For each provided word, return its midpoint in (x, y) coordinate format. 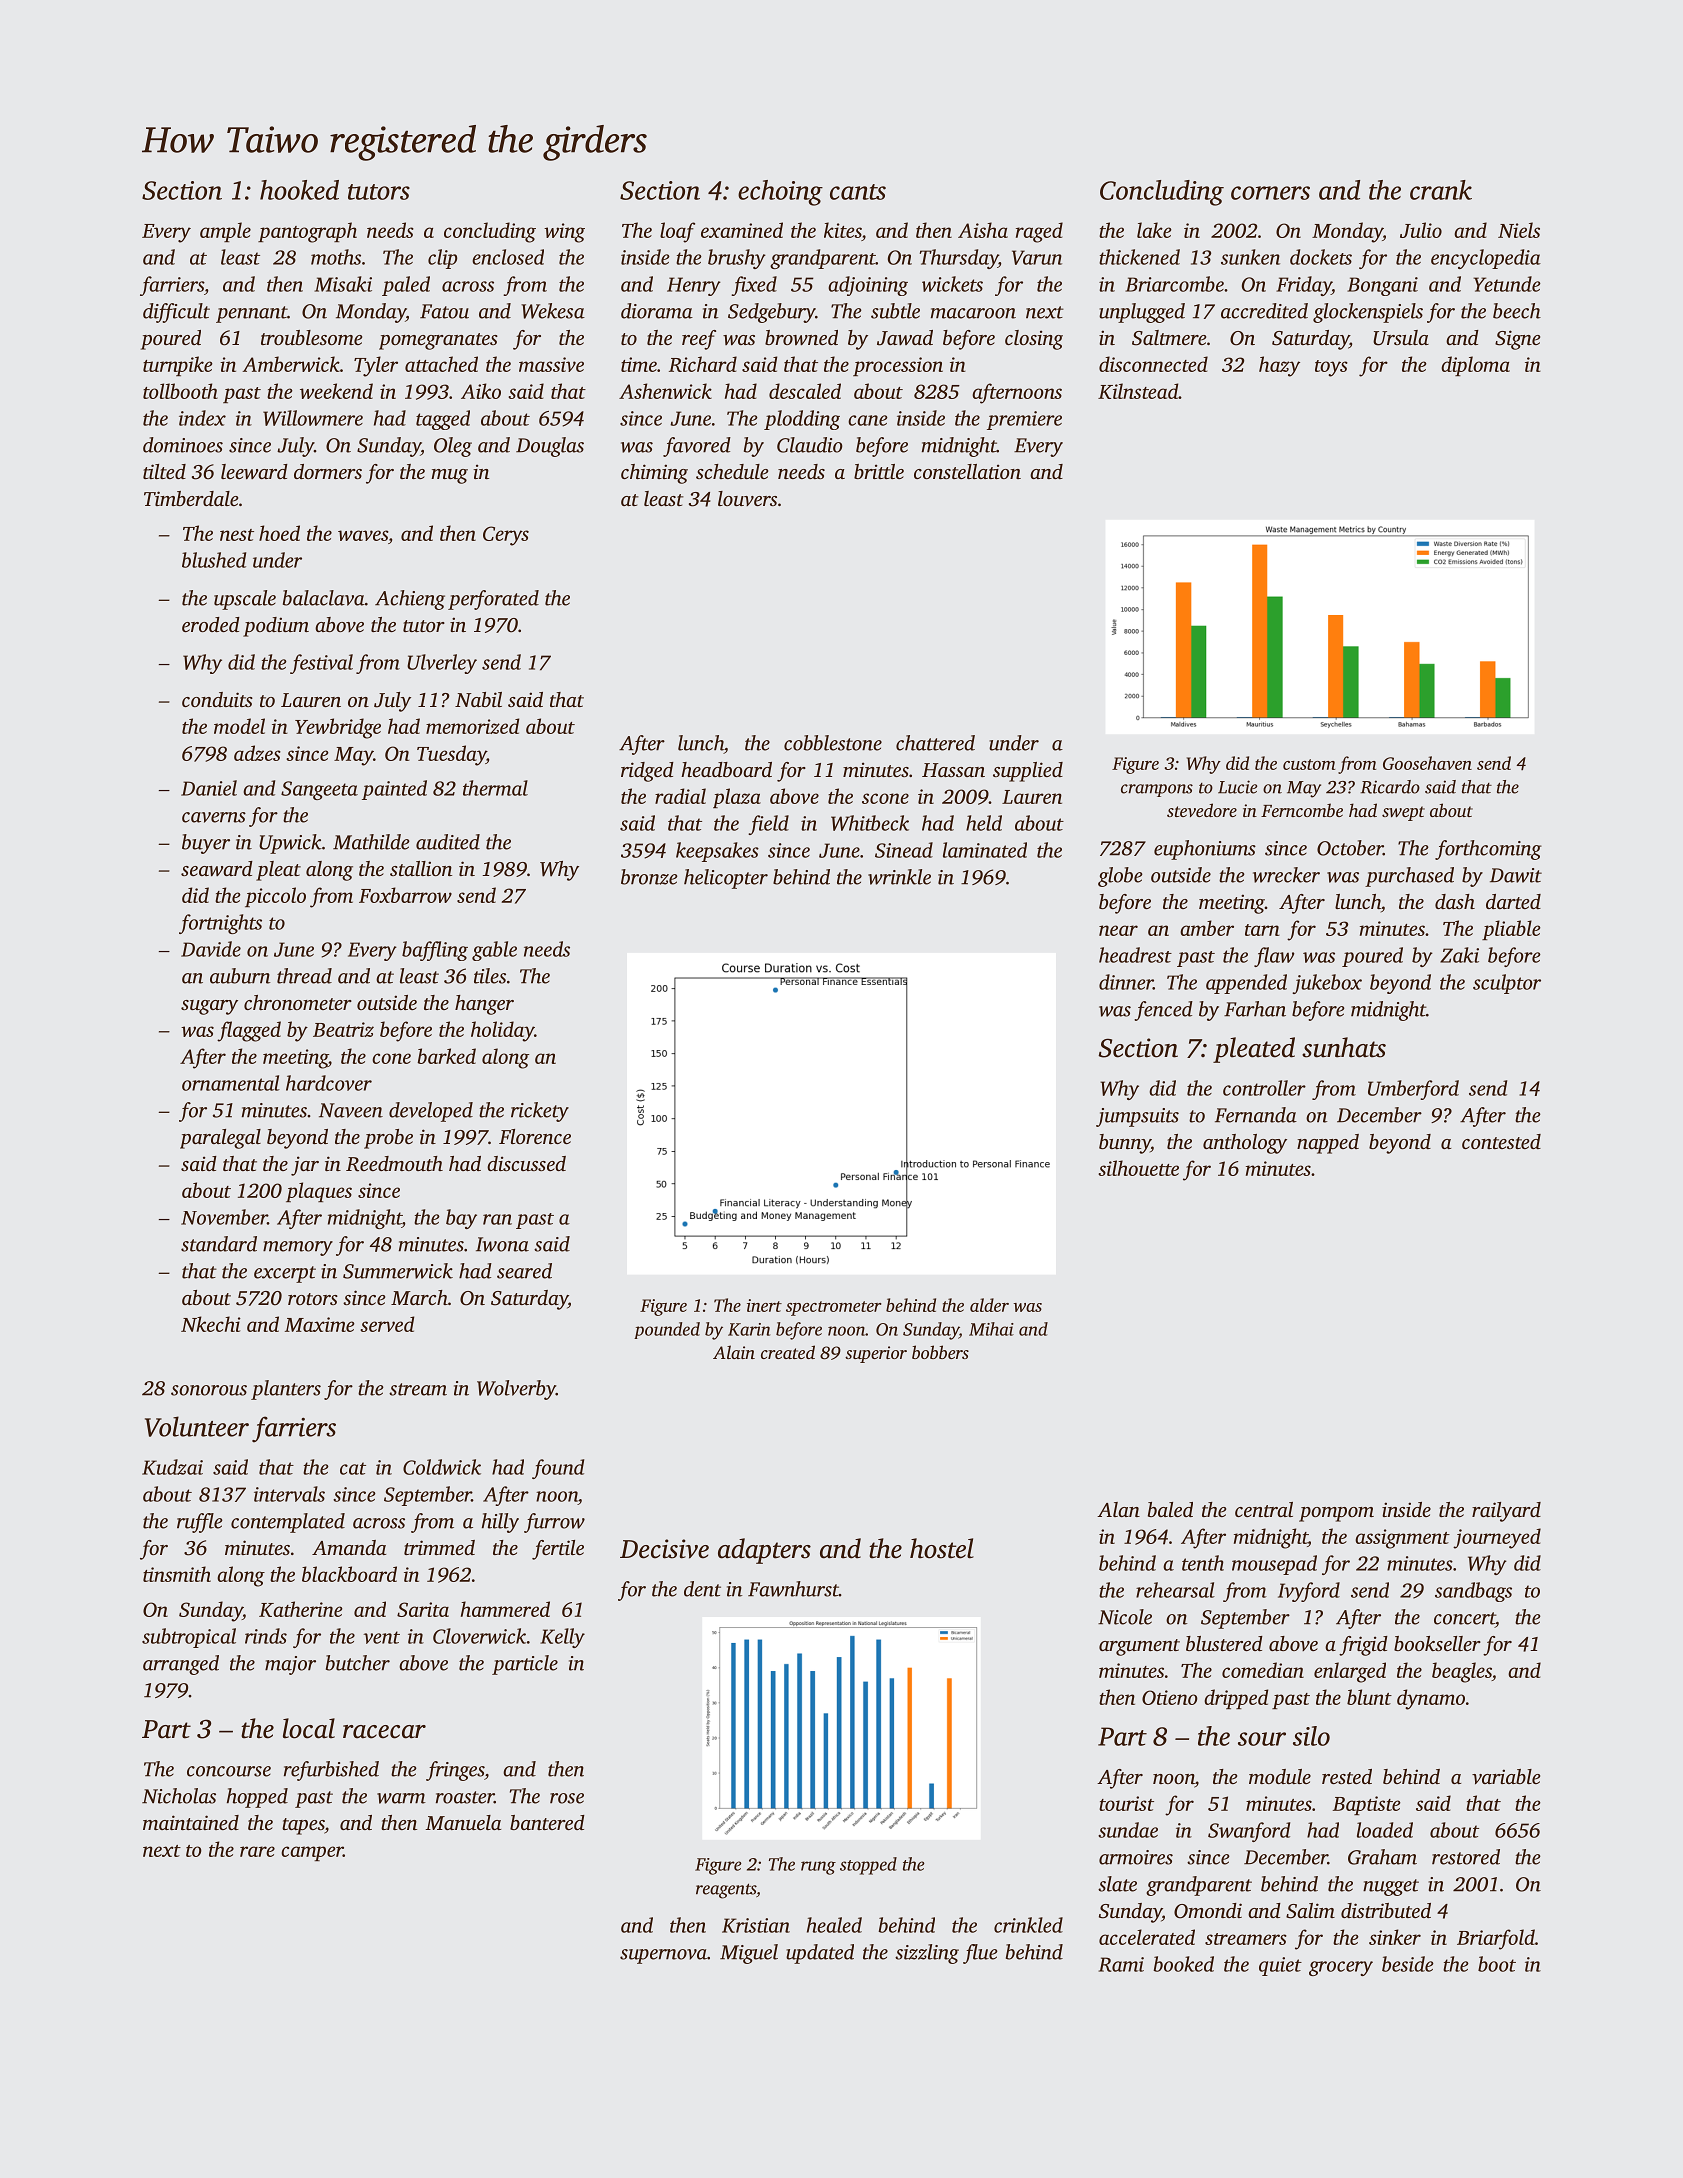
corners (1270, 193)
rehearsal (1175, 1590)
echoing (780, 193)
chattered (935, 743)
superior (876, 1354)
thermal (495, 788)
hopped (257, 1798)
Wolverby (516, 1390)
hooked (299, 190)
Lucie (1237, 787)
